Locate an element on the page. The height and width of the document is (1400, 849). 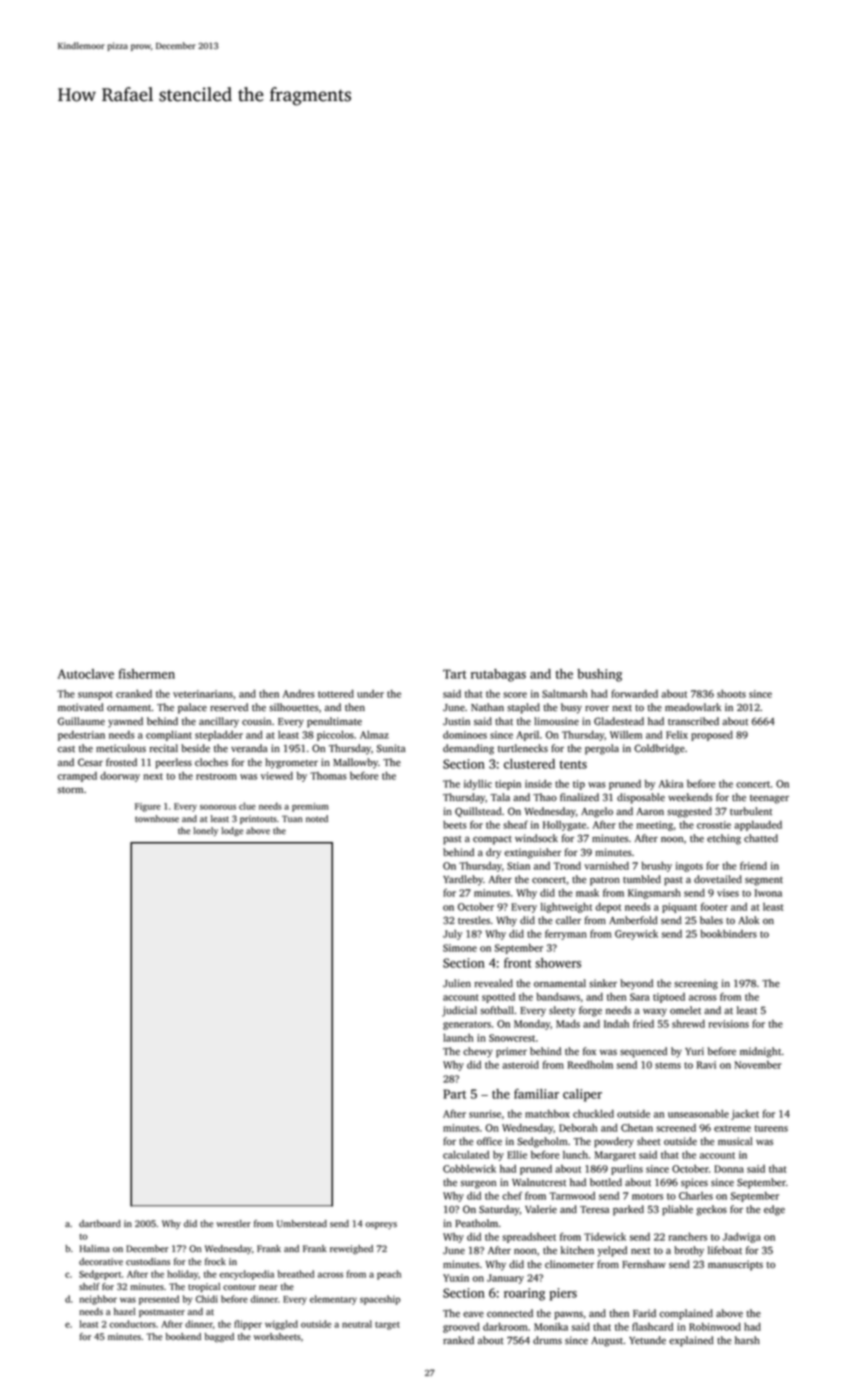
brothy is located at coordinates (689, 1251).
